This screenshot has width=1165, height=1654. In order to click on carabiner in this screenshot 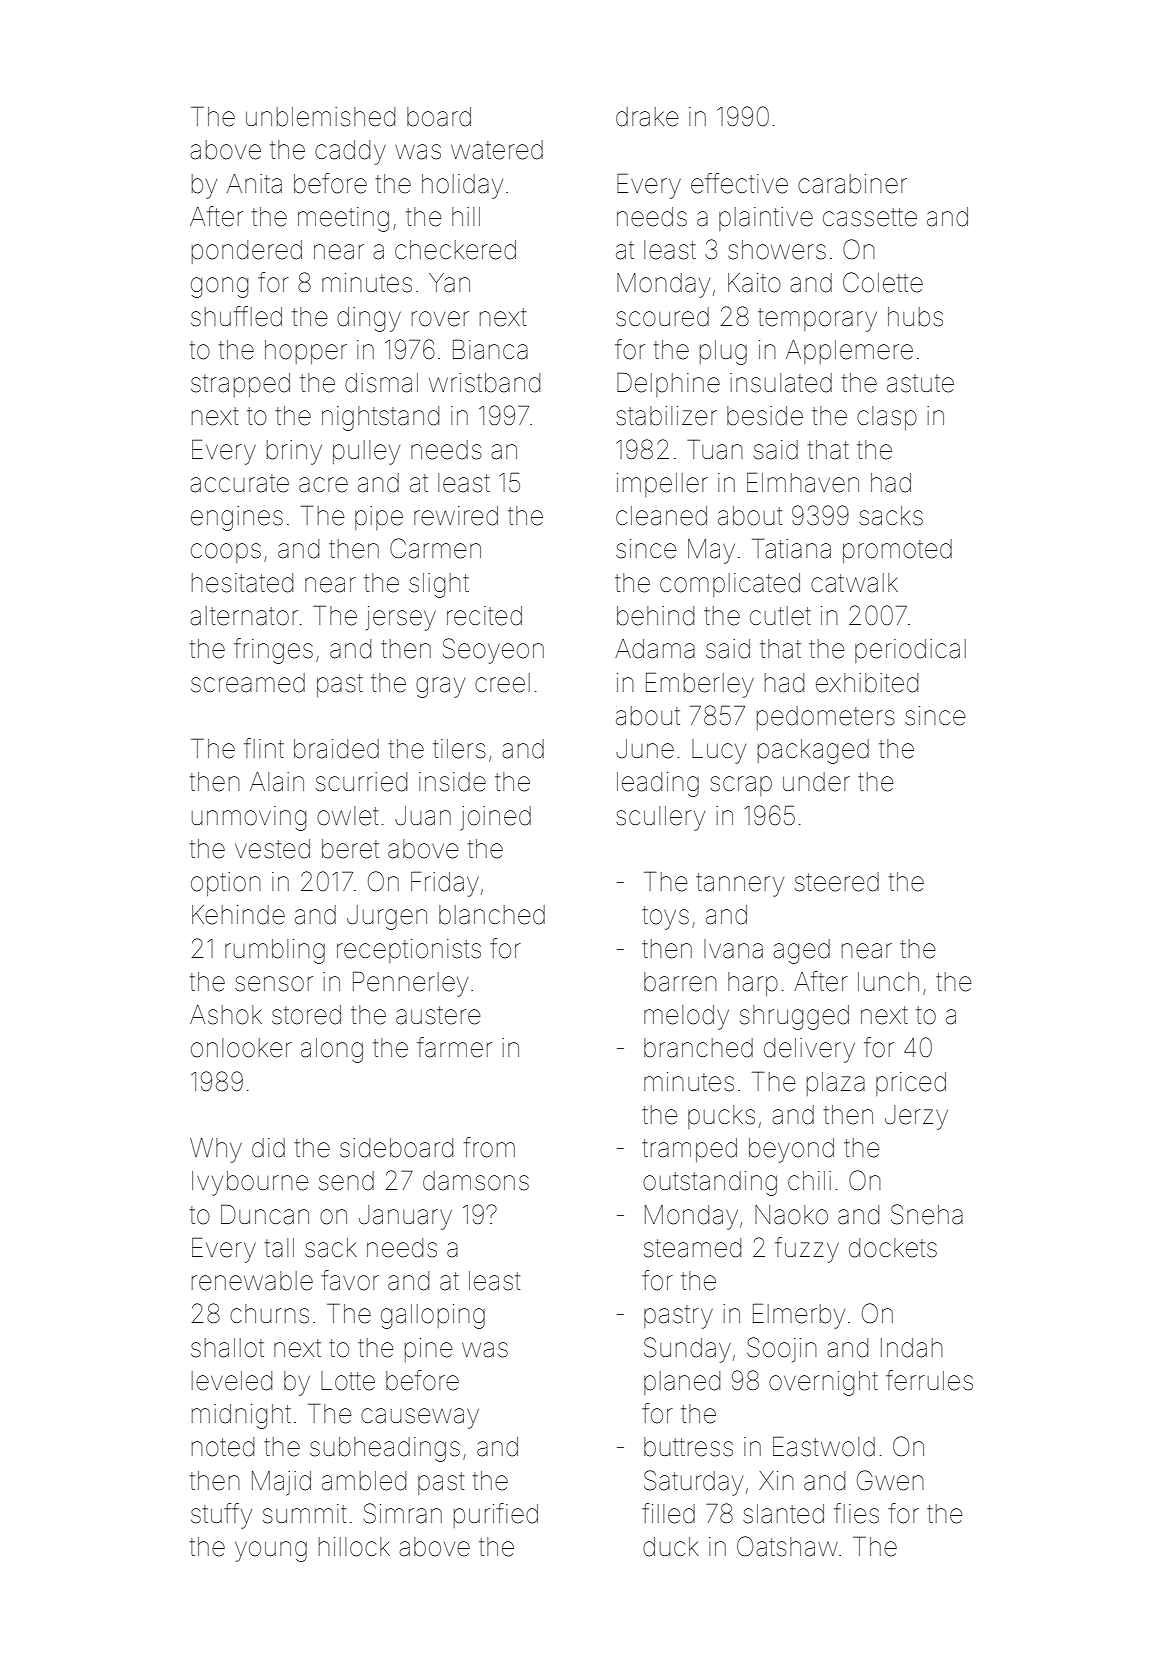, I will do `click(852, 184)`.
